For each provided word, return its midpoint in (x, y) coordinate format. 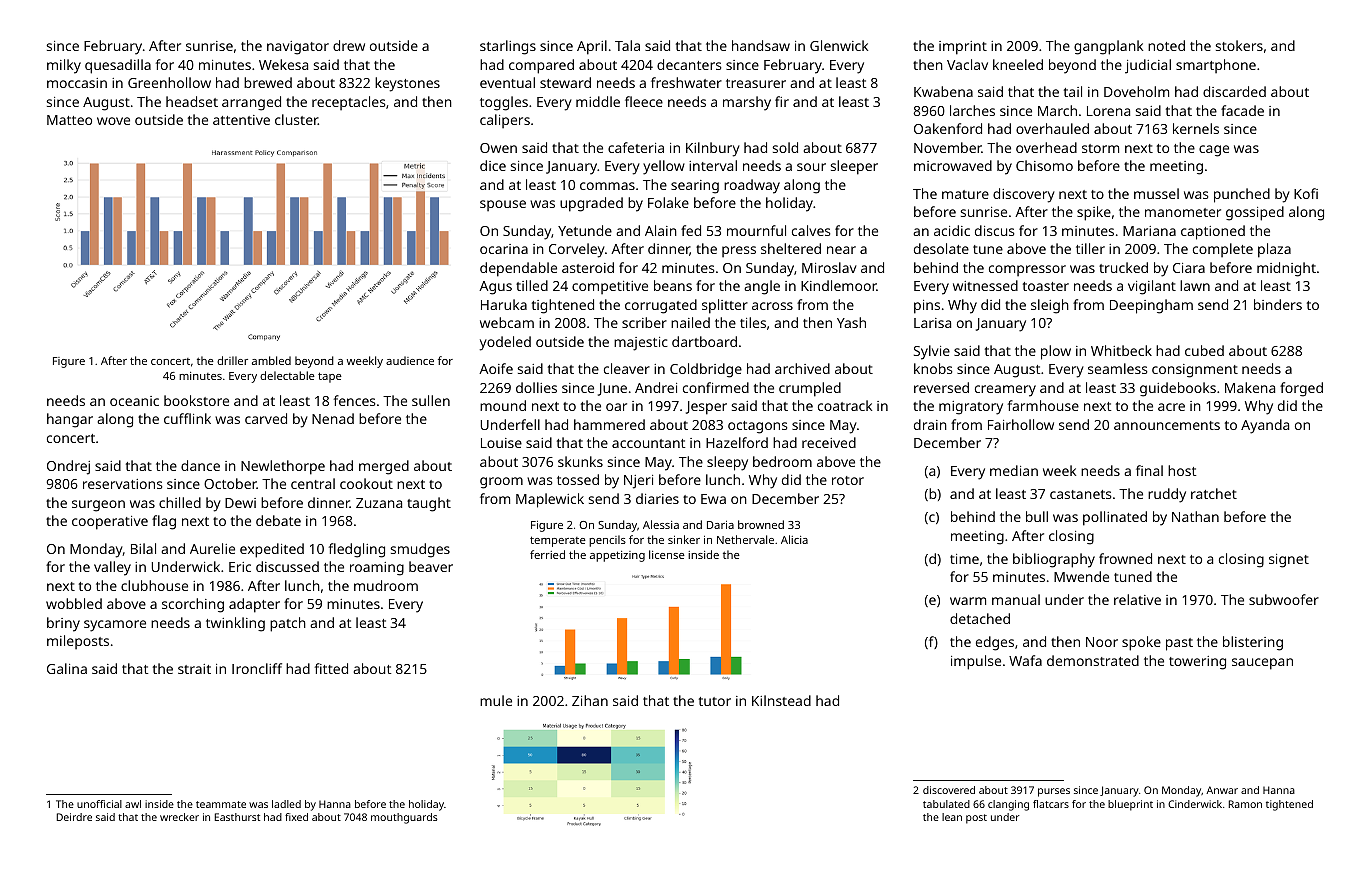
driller (232, 360)
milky (64, 66)
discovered (949, 790)
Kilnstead (781, 700)
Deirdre (74, 817)
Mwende (1081, 576)
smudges (420, 550)
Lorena (1108, 111)
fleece (644, 101)
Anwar (1222, 790)
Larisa (932, 323)
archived (802, 368)
